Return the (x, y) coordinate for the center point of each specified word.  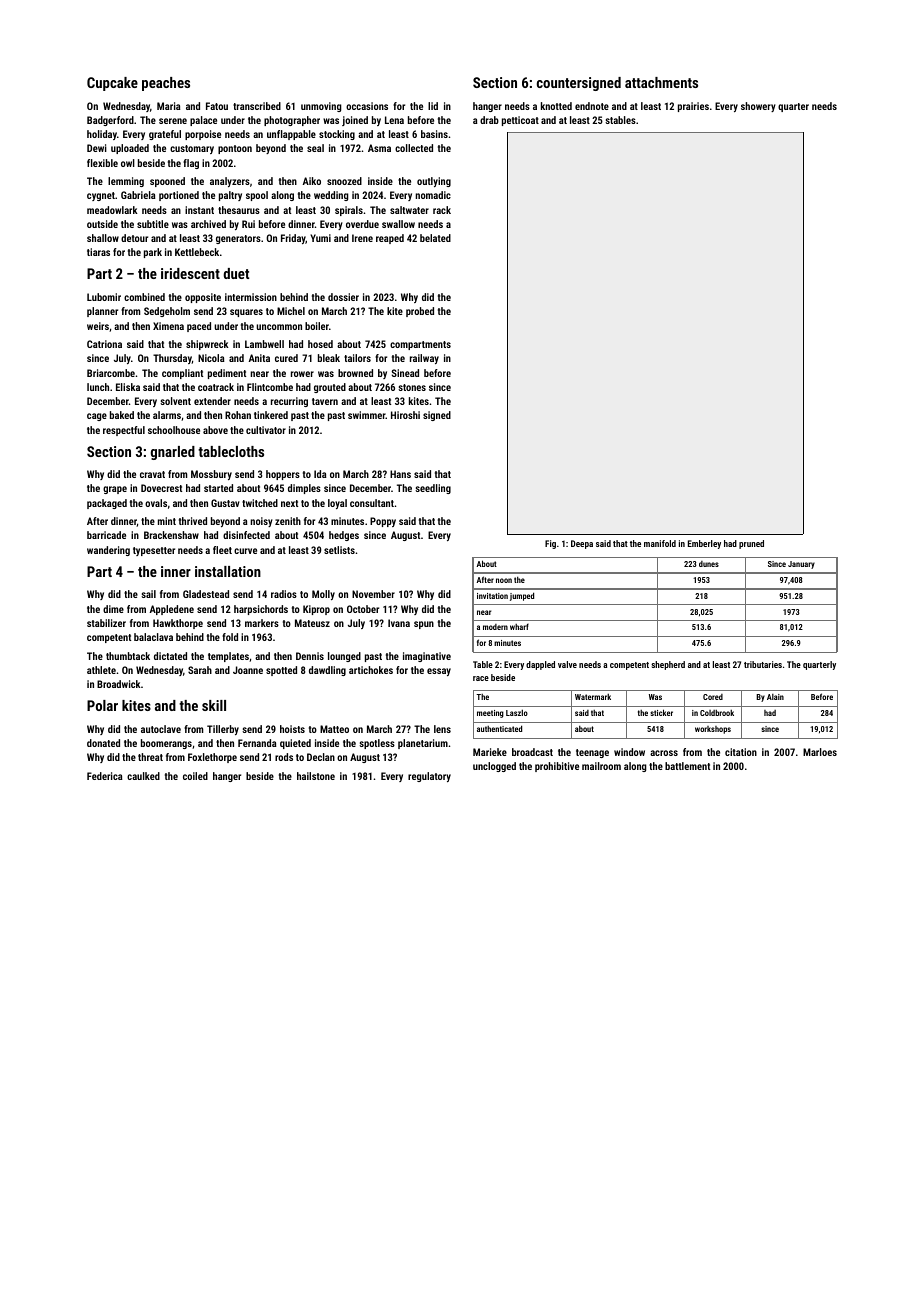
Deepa (582, 544)
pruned (751, 544)
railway (424, 359)
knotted (556, 106)
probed (420, 312)
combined (144, 297)
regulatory (429, 777)
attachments (661, 82)
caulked (143, 776)
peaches (166, 84)
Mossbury (211, 475)
